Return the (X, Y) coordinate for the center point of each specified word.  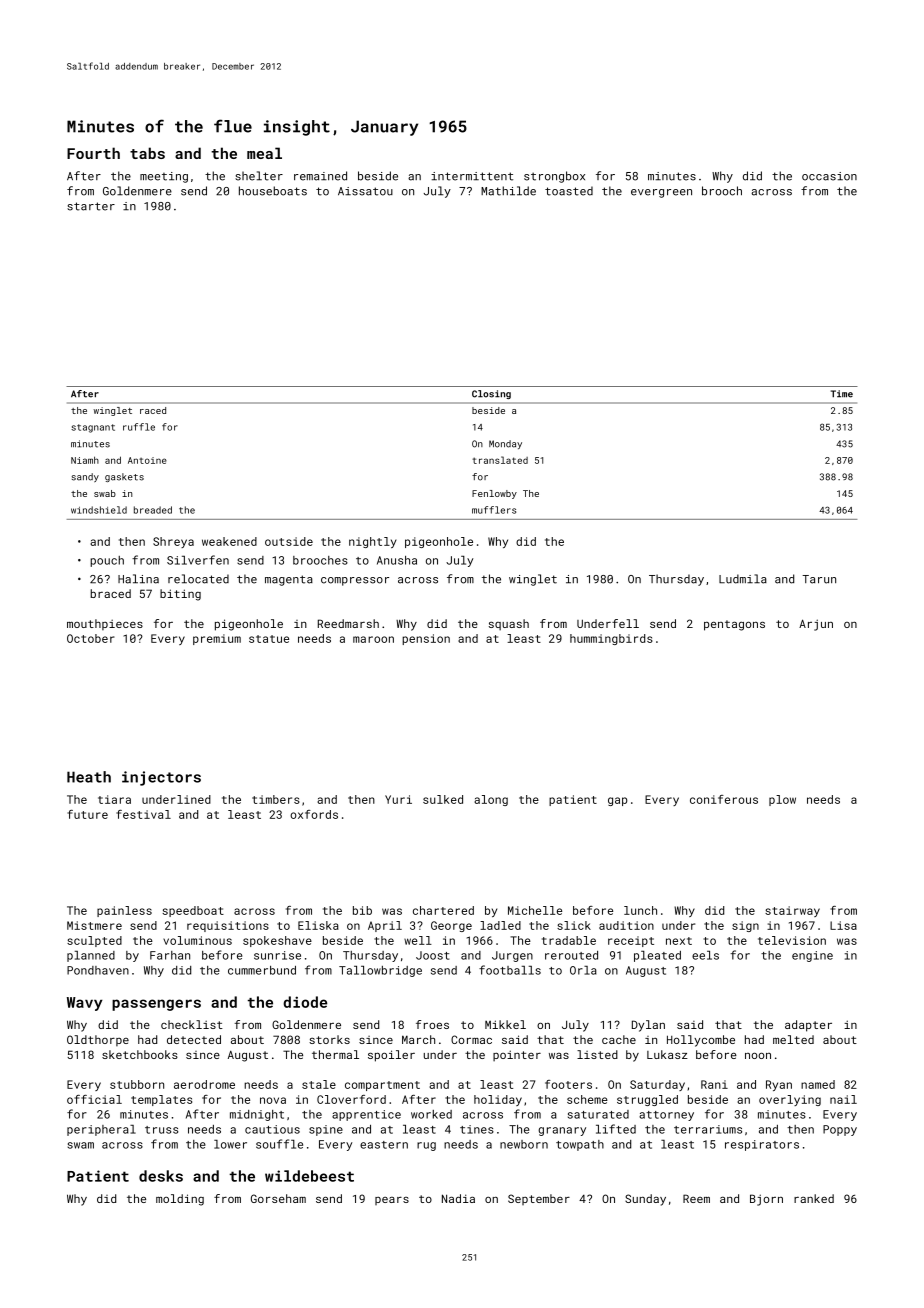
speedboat (193, 911)
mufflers (494, 510)
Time (842, 394)
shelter (259, 176)
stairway (792, 911)
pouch (107, 561)
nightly (373, 542)
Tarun (819, 579)
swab (105, 493)
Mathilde (508, 191)
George (451, 926)
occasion (829, 176)
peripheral (101, 1130)
